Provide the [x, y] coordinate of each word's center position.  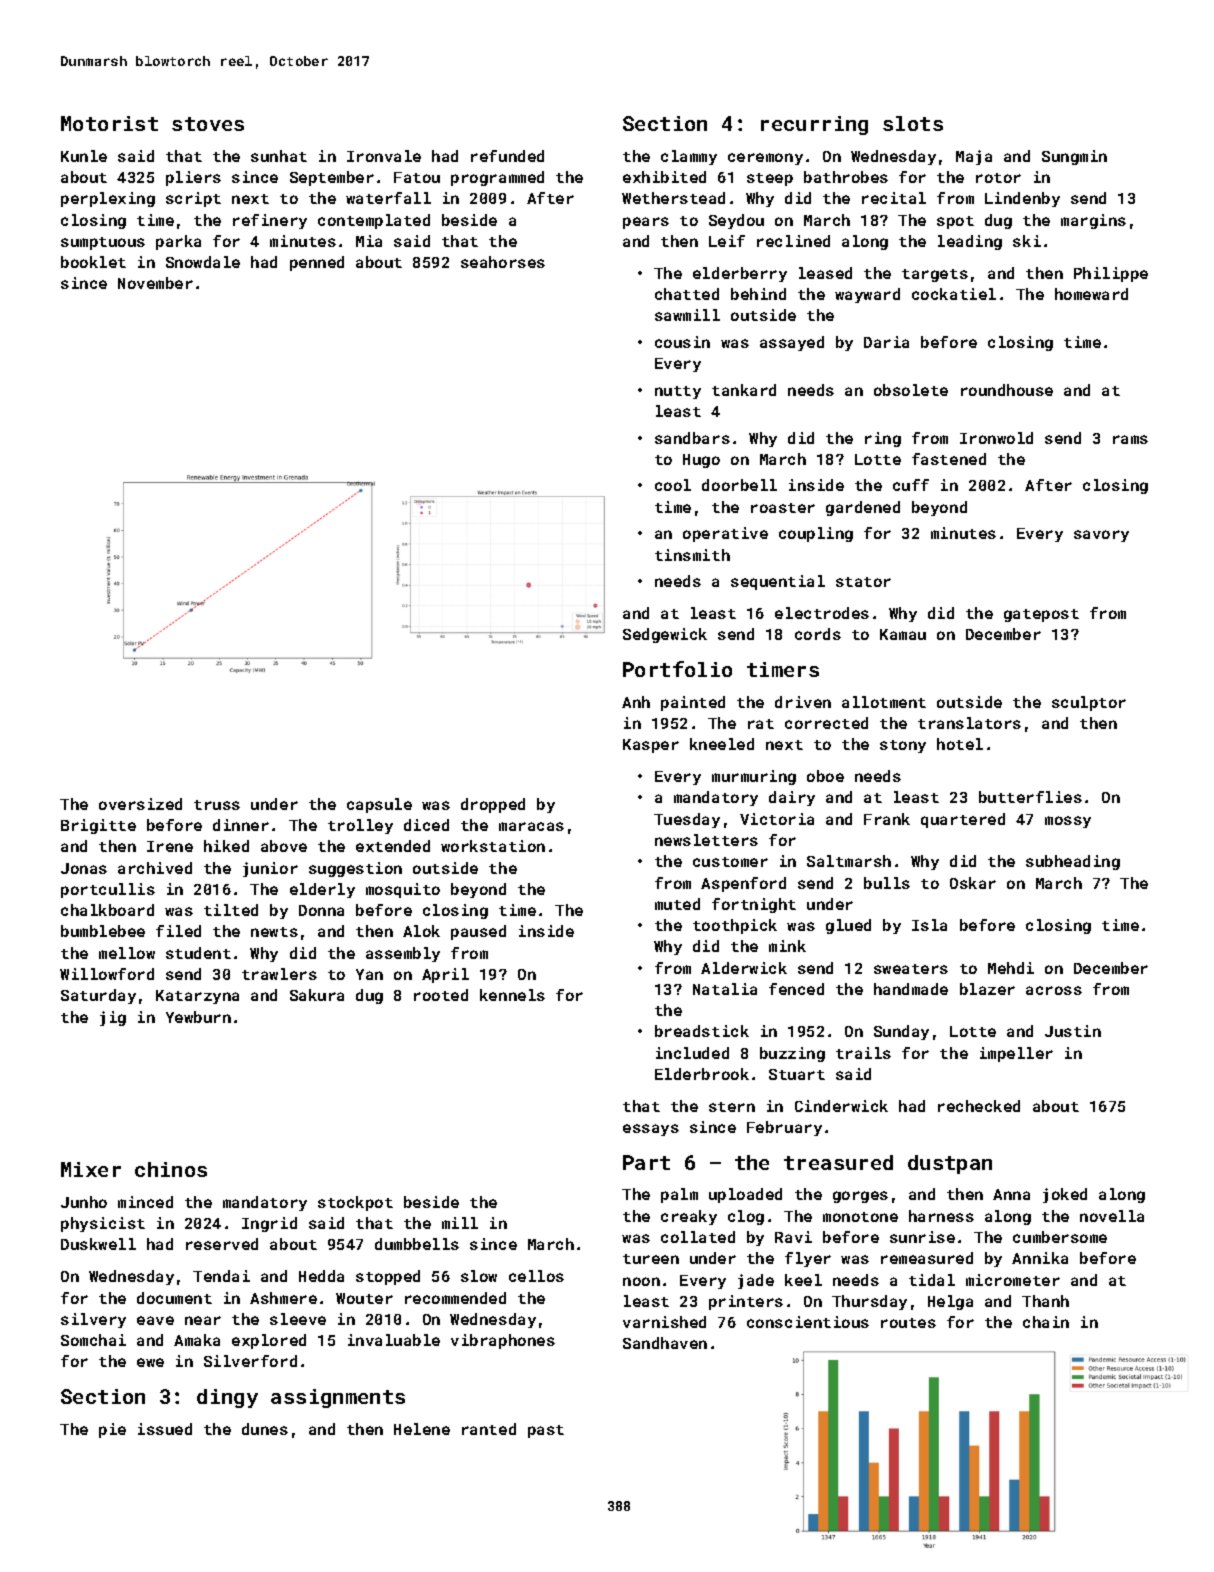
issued [165, 1429]
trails [863, 1053]
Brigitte [98, 826]
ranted [489, 1429]
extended [393, 846]
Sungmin [1074, 157]
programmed [497, 178]
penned [317, 263]
